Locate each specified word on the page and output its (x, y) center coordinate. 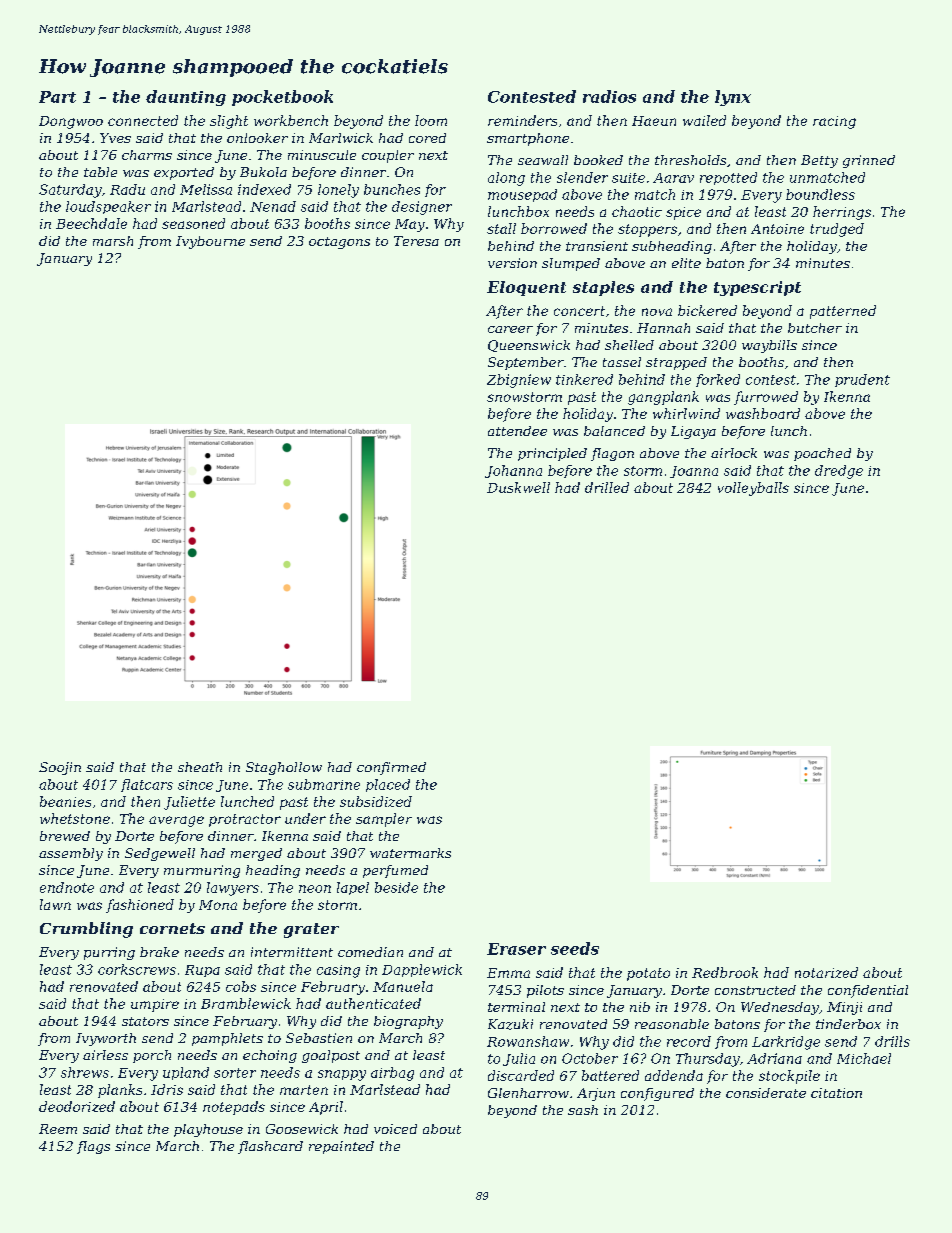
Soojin (60, 768)
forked (718, 380)
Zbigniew (519, 381)
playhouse (208, 1130)
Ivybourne (210, 242)
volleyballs (753, 489)
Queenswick (529, 346)
